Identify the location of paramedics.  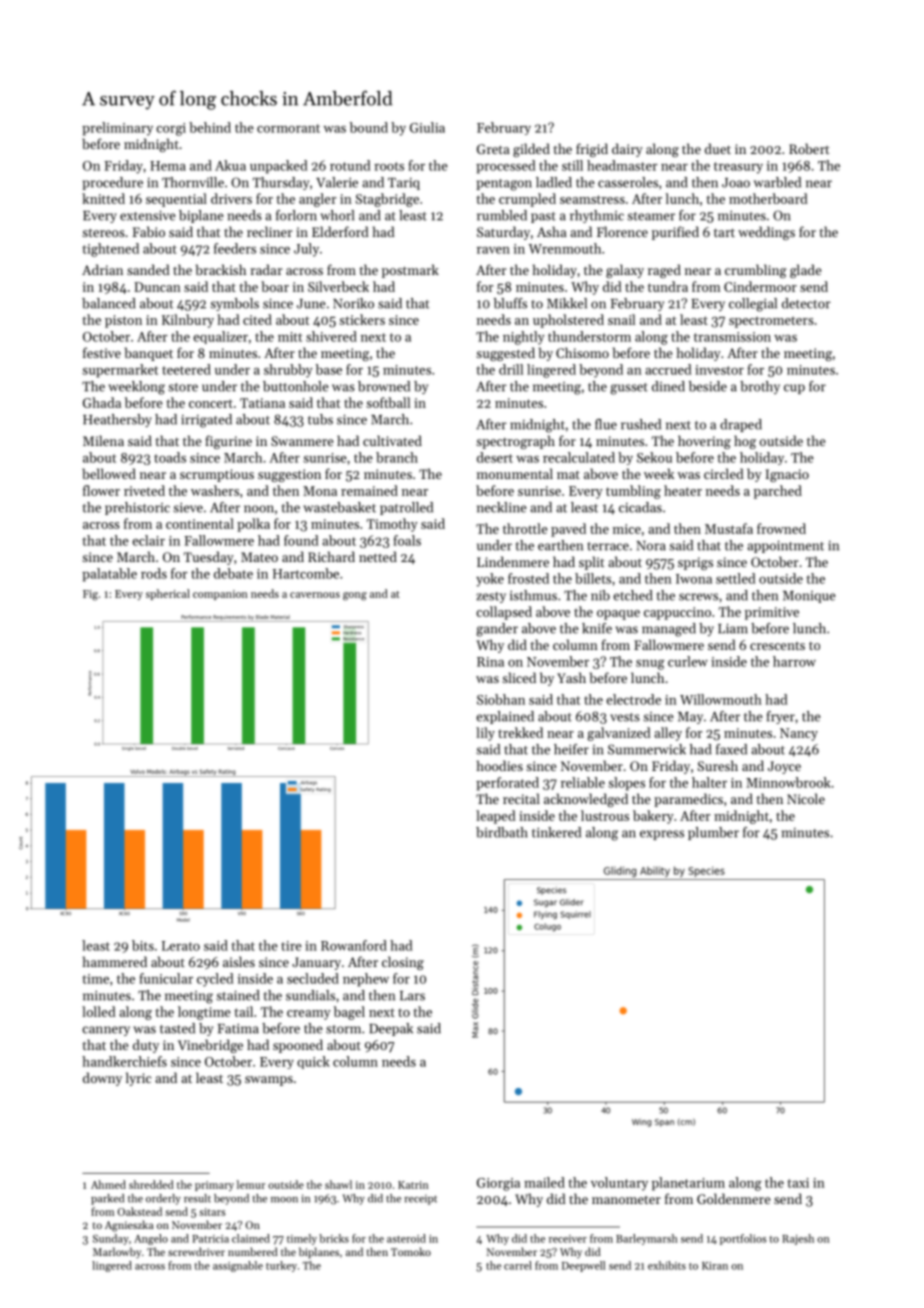
(688, 800).
